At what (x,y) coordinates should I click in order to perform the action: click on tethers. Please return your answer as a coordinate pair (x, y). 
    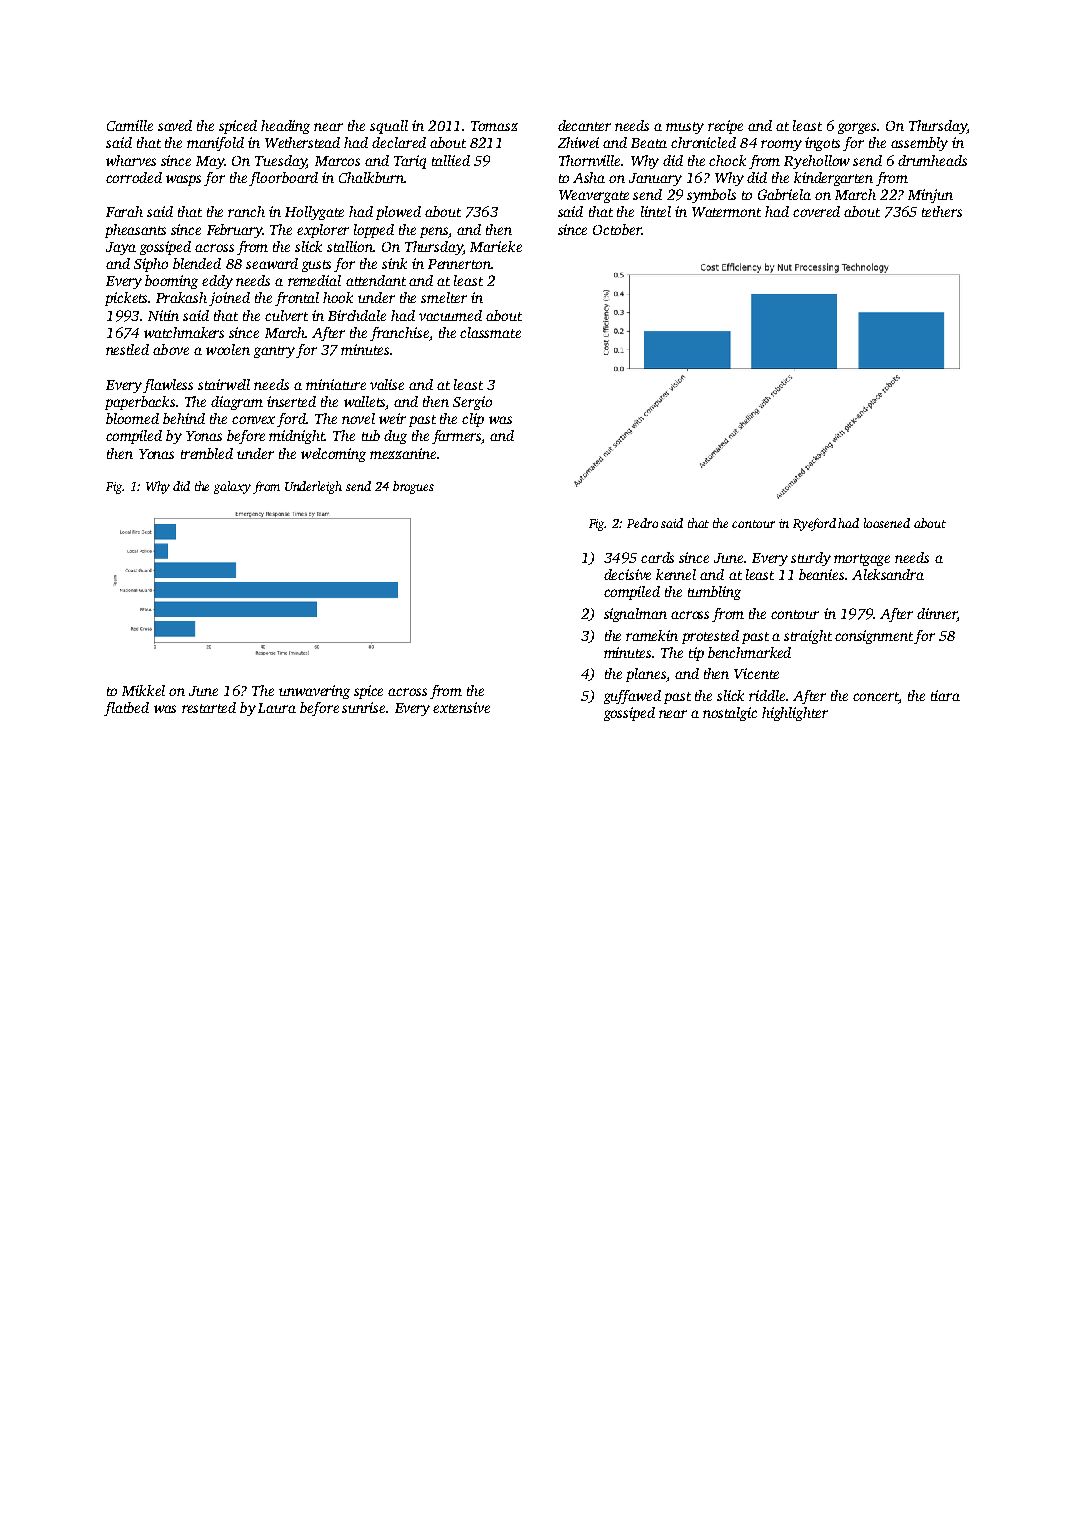
    Looking at the image, I should click on (942, 211).
